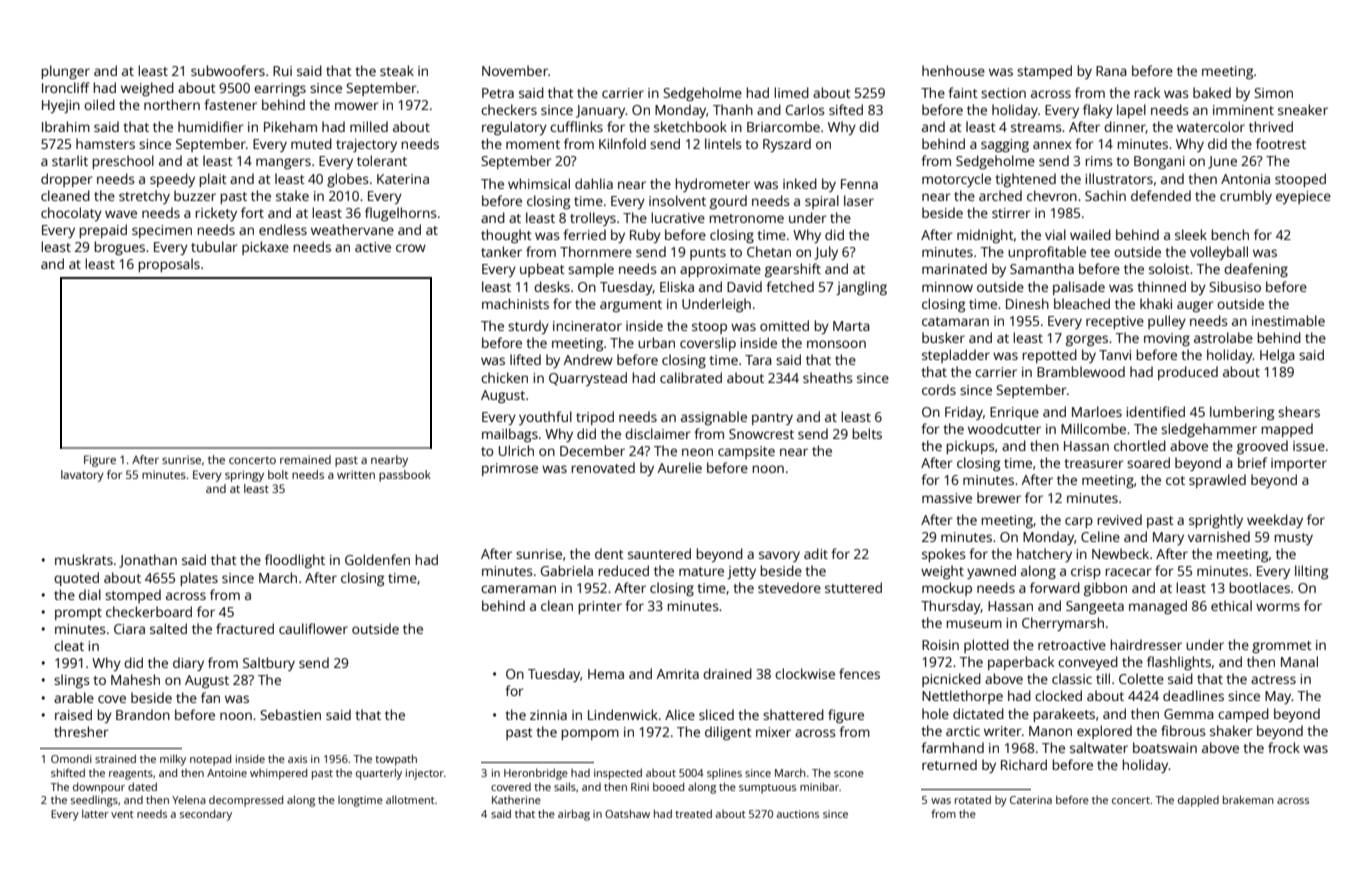 Image resolution: width=1372 pixels, height=887 pixels. What do you see at coordinates (1287, 430) in the page?
I see `mapped` at bounding box center [1287, 430].
